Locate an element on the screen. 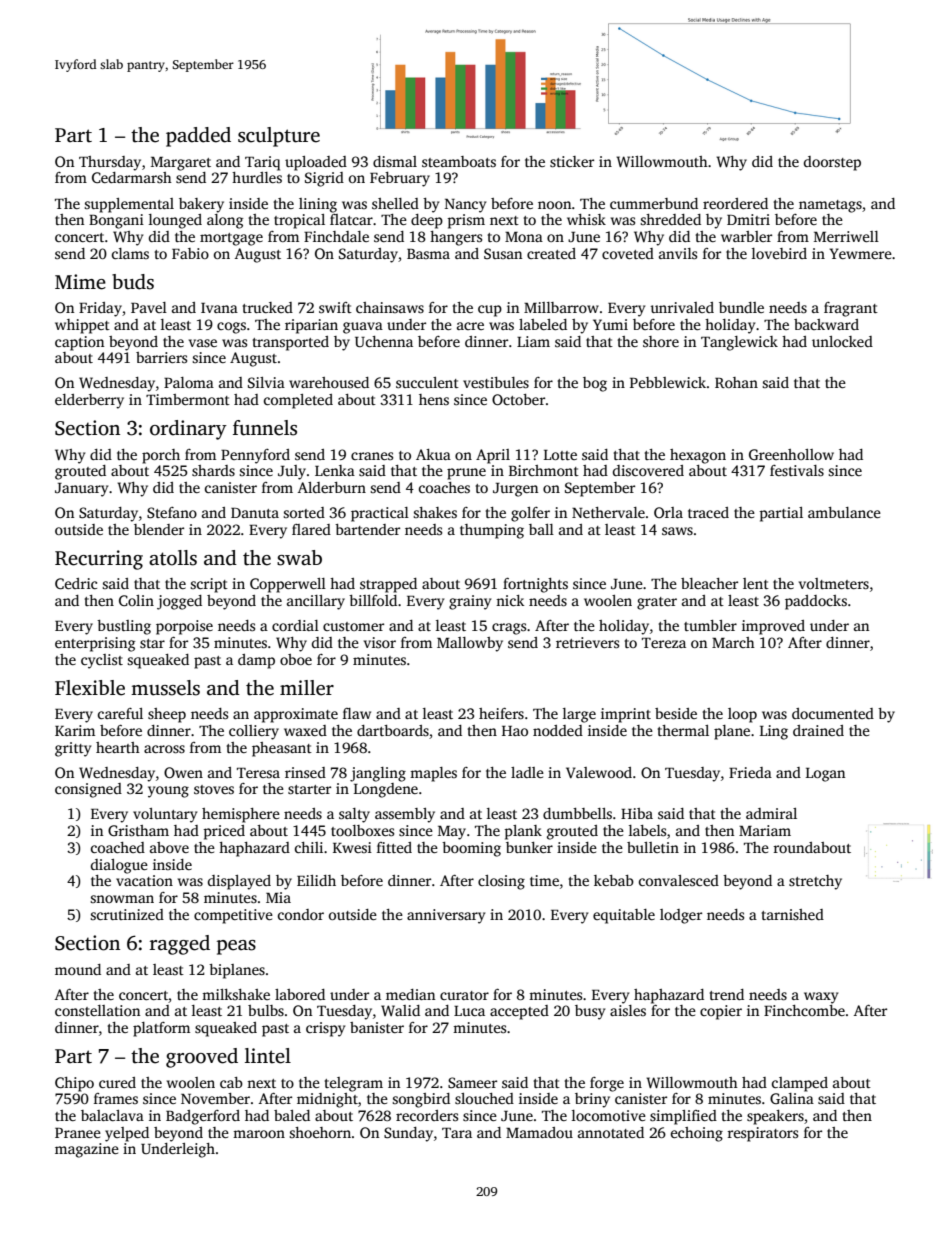 The height and width of the screenshot is (1233, 952). doorstep is located at coordinates (832, 163).
